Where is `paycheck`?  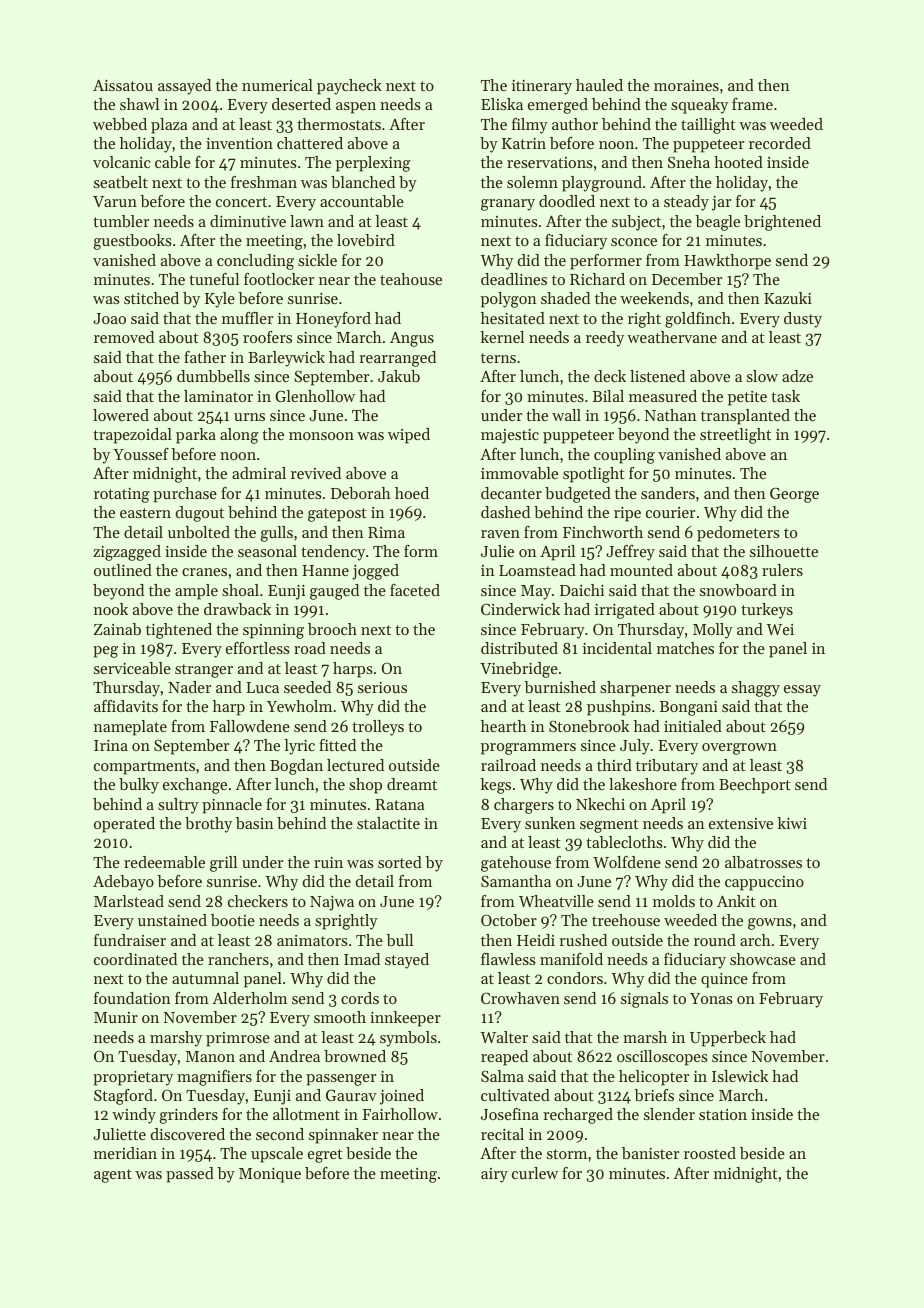
paycheck is located at coordinates (349, 87).
